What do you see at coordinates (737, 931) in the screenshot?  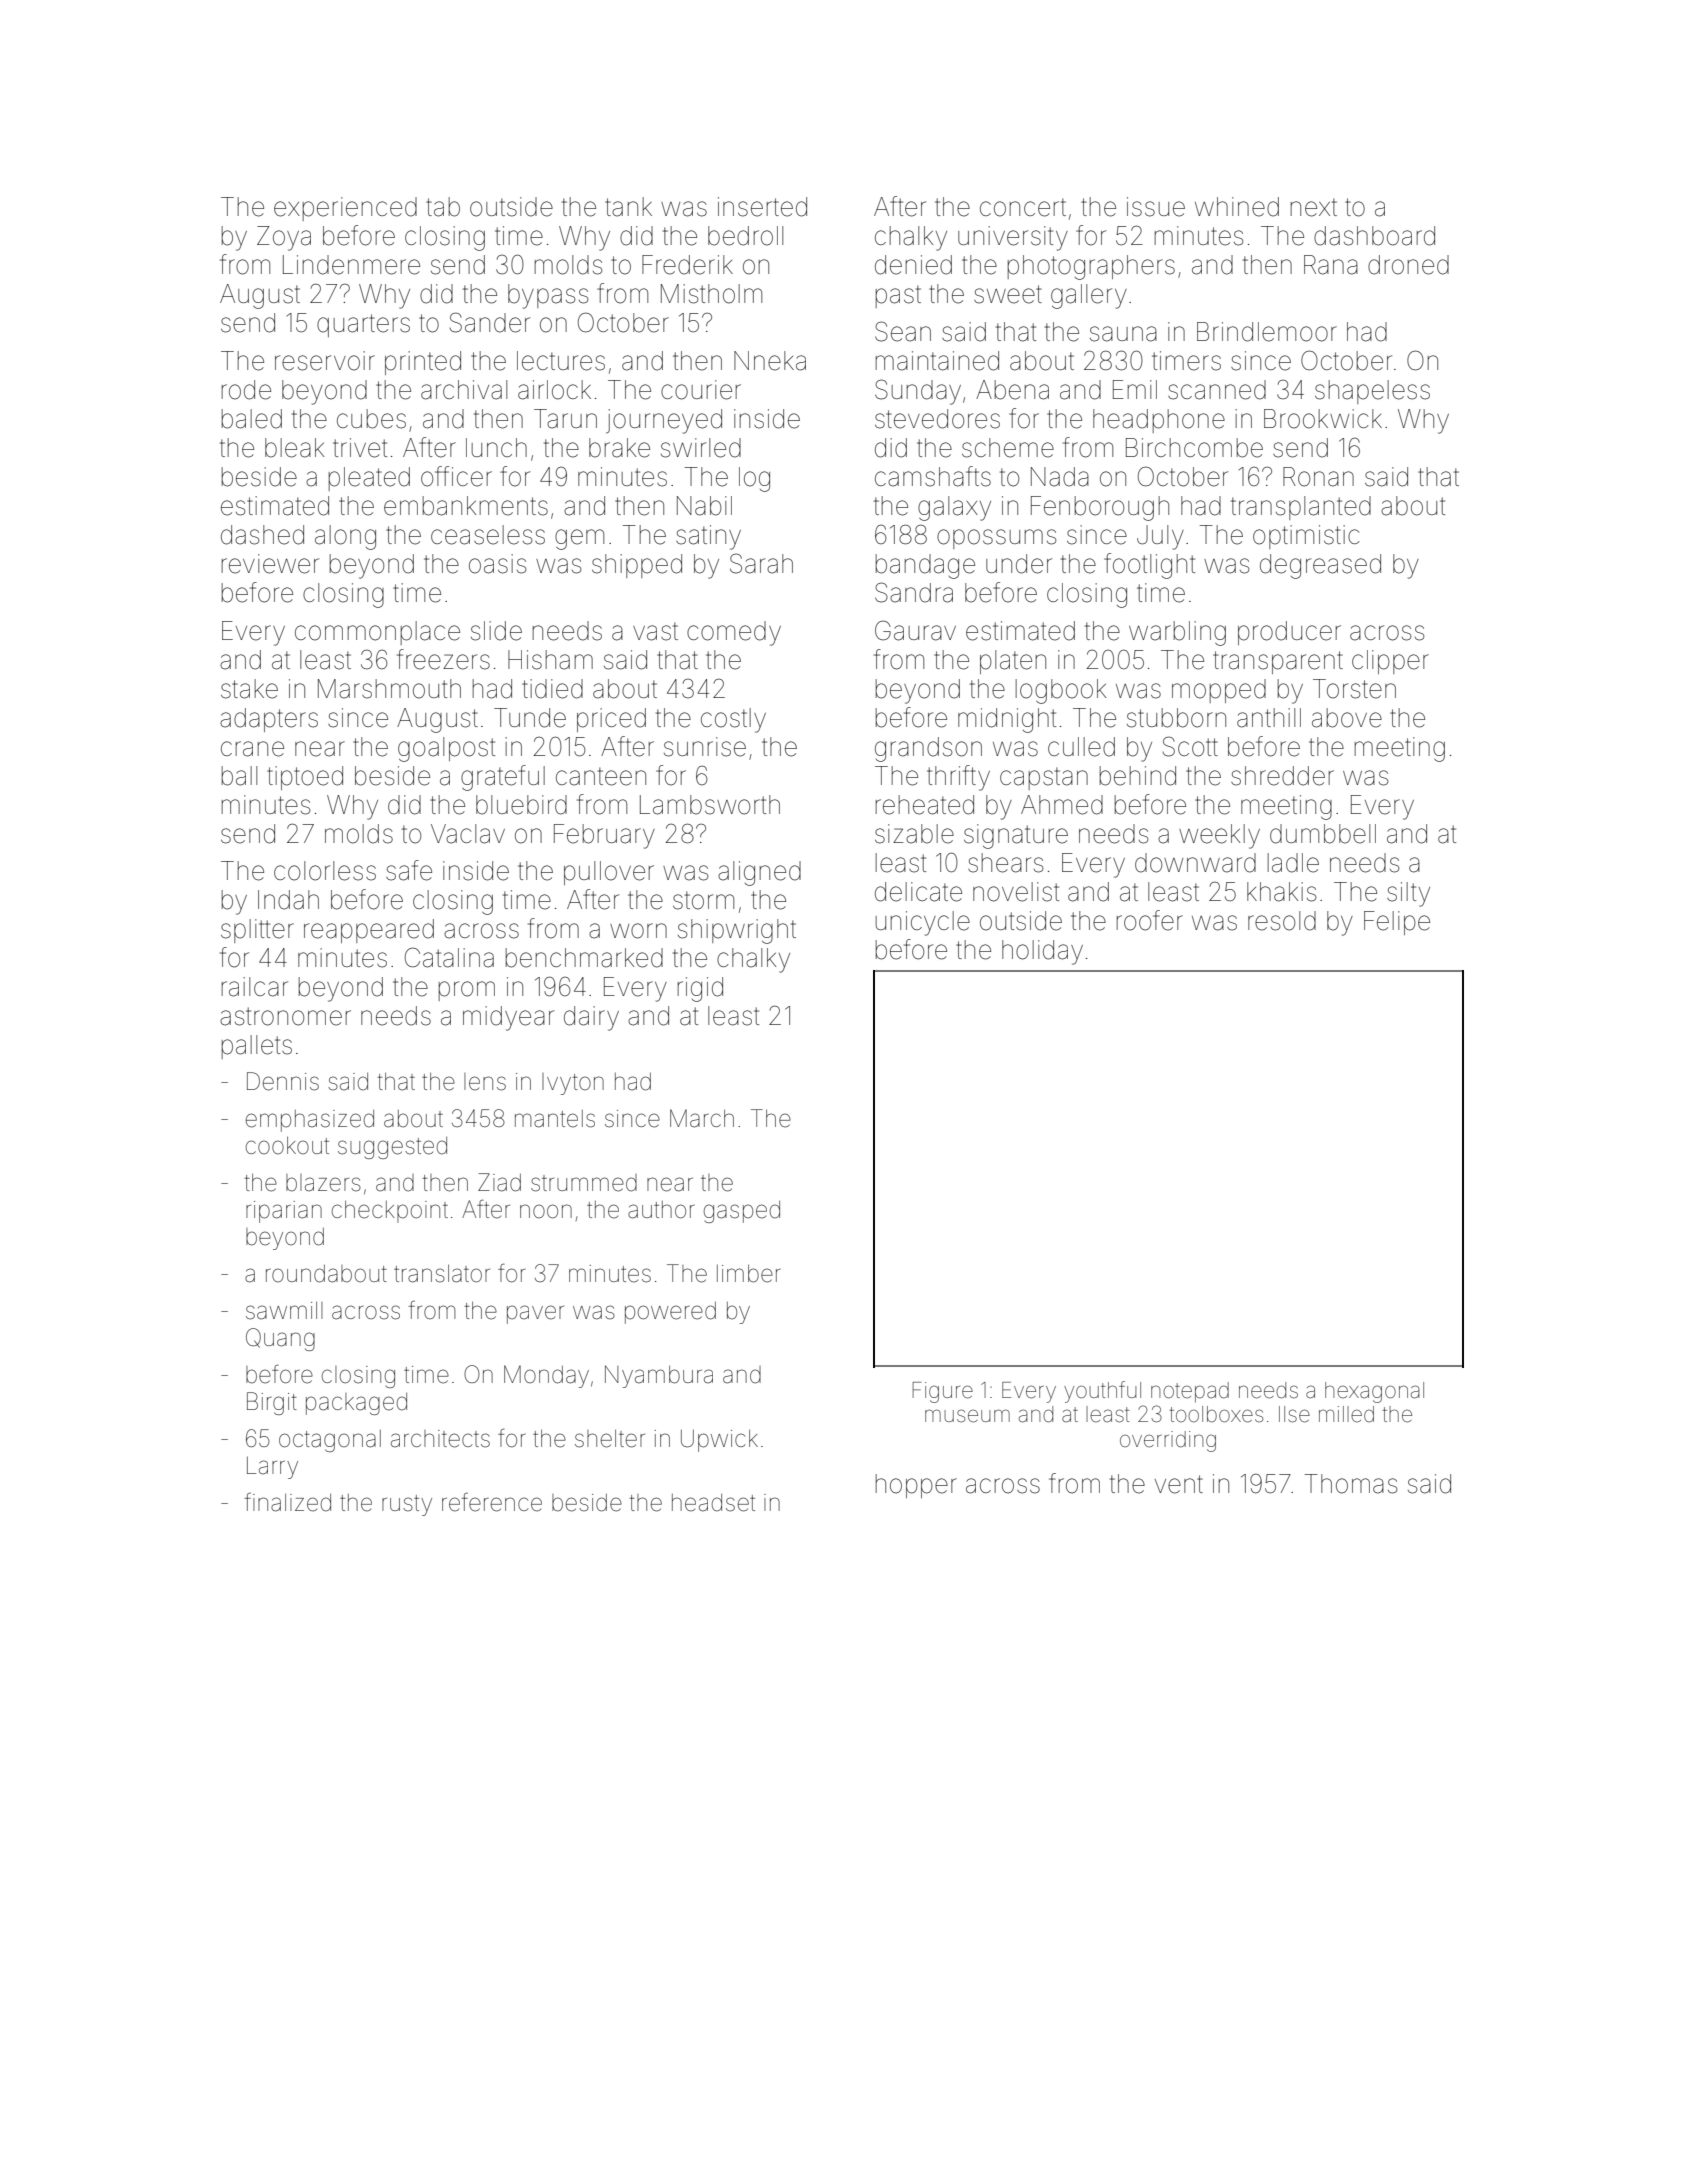 I see `shipwright` at bounding box center [737, 931].
